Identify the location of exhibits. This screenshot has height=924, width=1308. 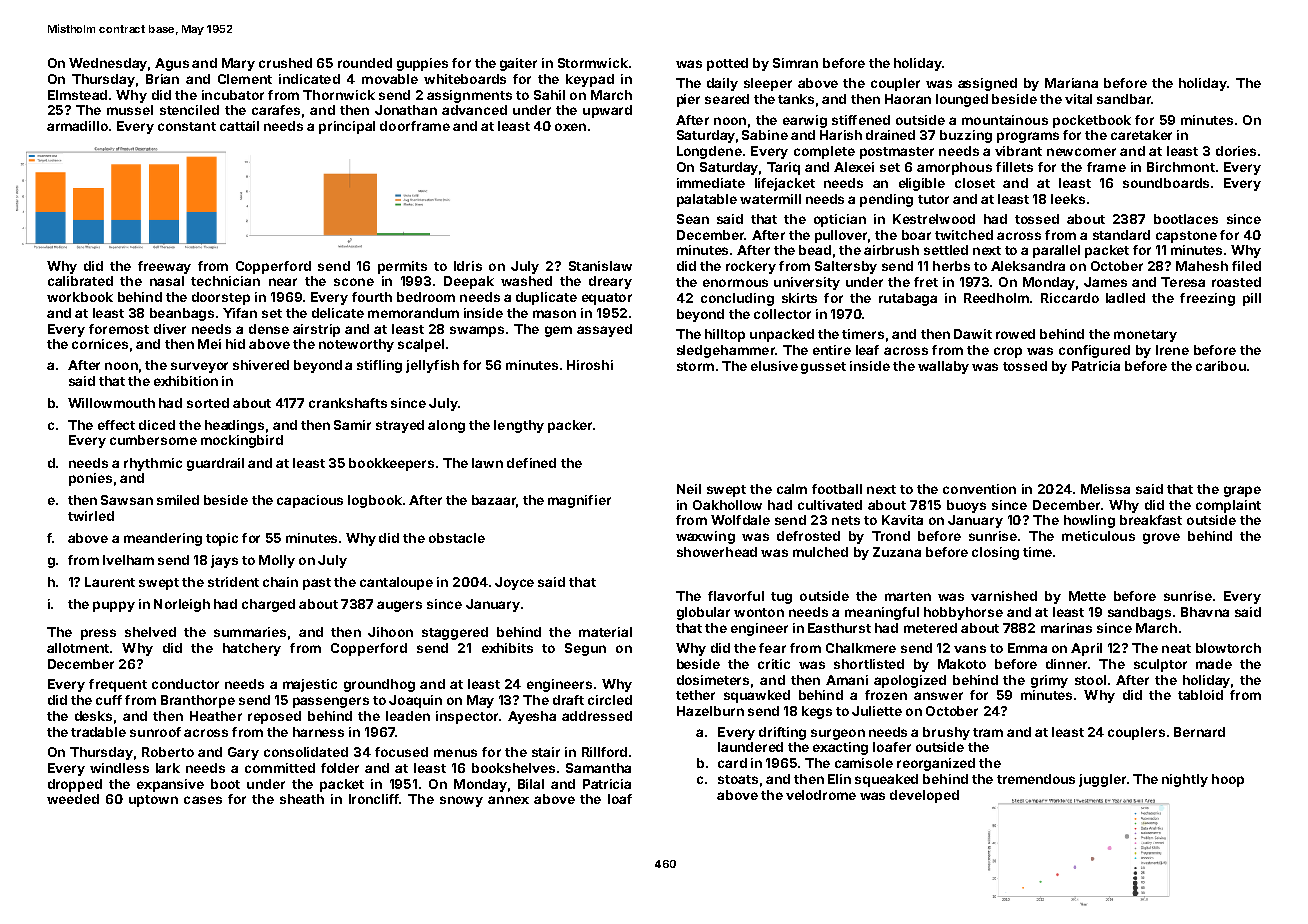
(507, 648).
